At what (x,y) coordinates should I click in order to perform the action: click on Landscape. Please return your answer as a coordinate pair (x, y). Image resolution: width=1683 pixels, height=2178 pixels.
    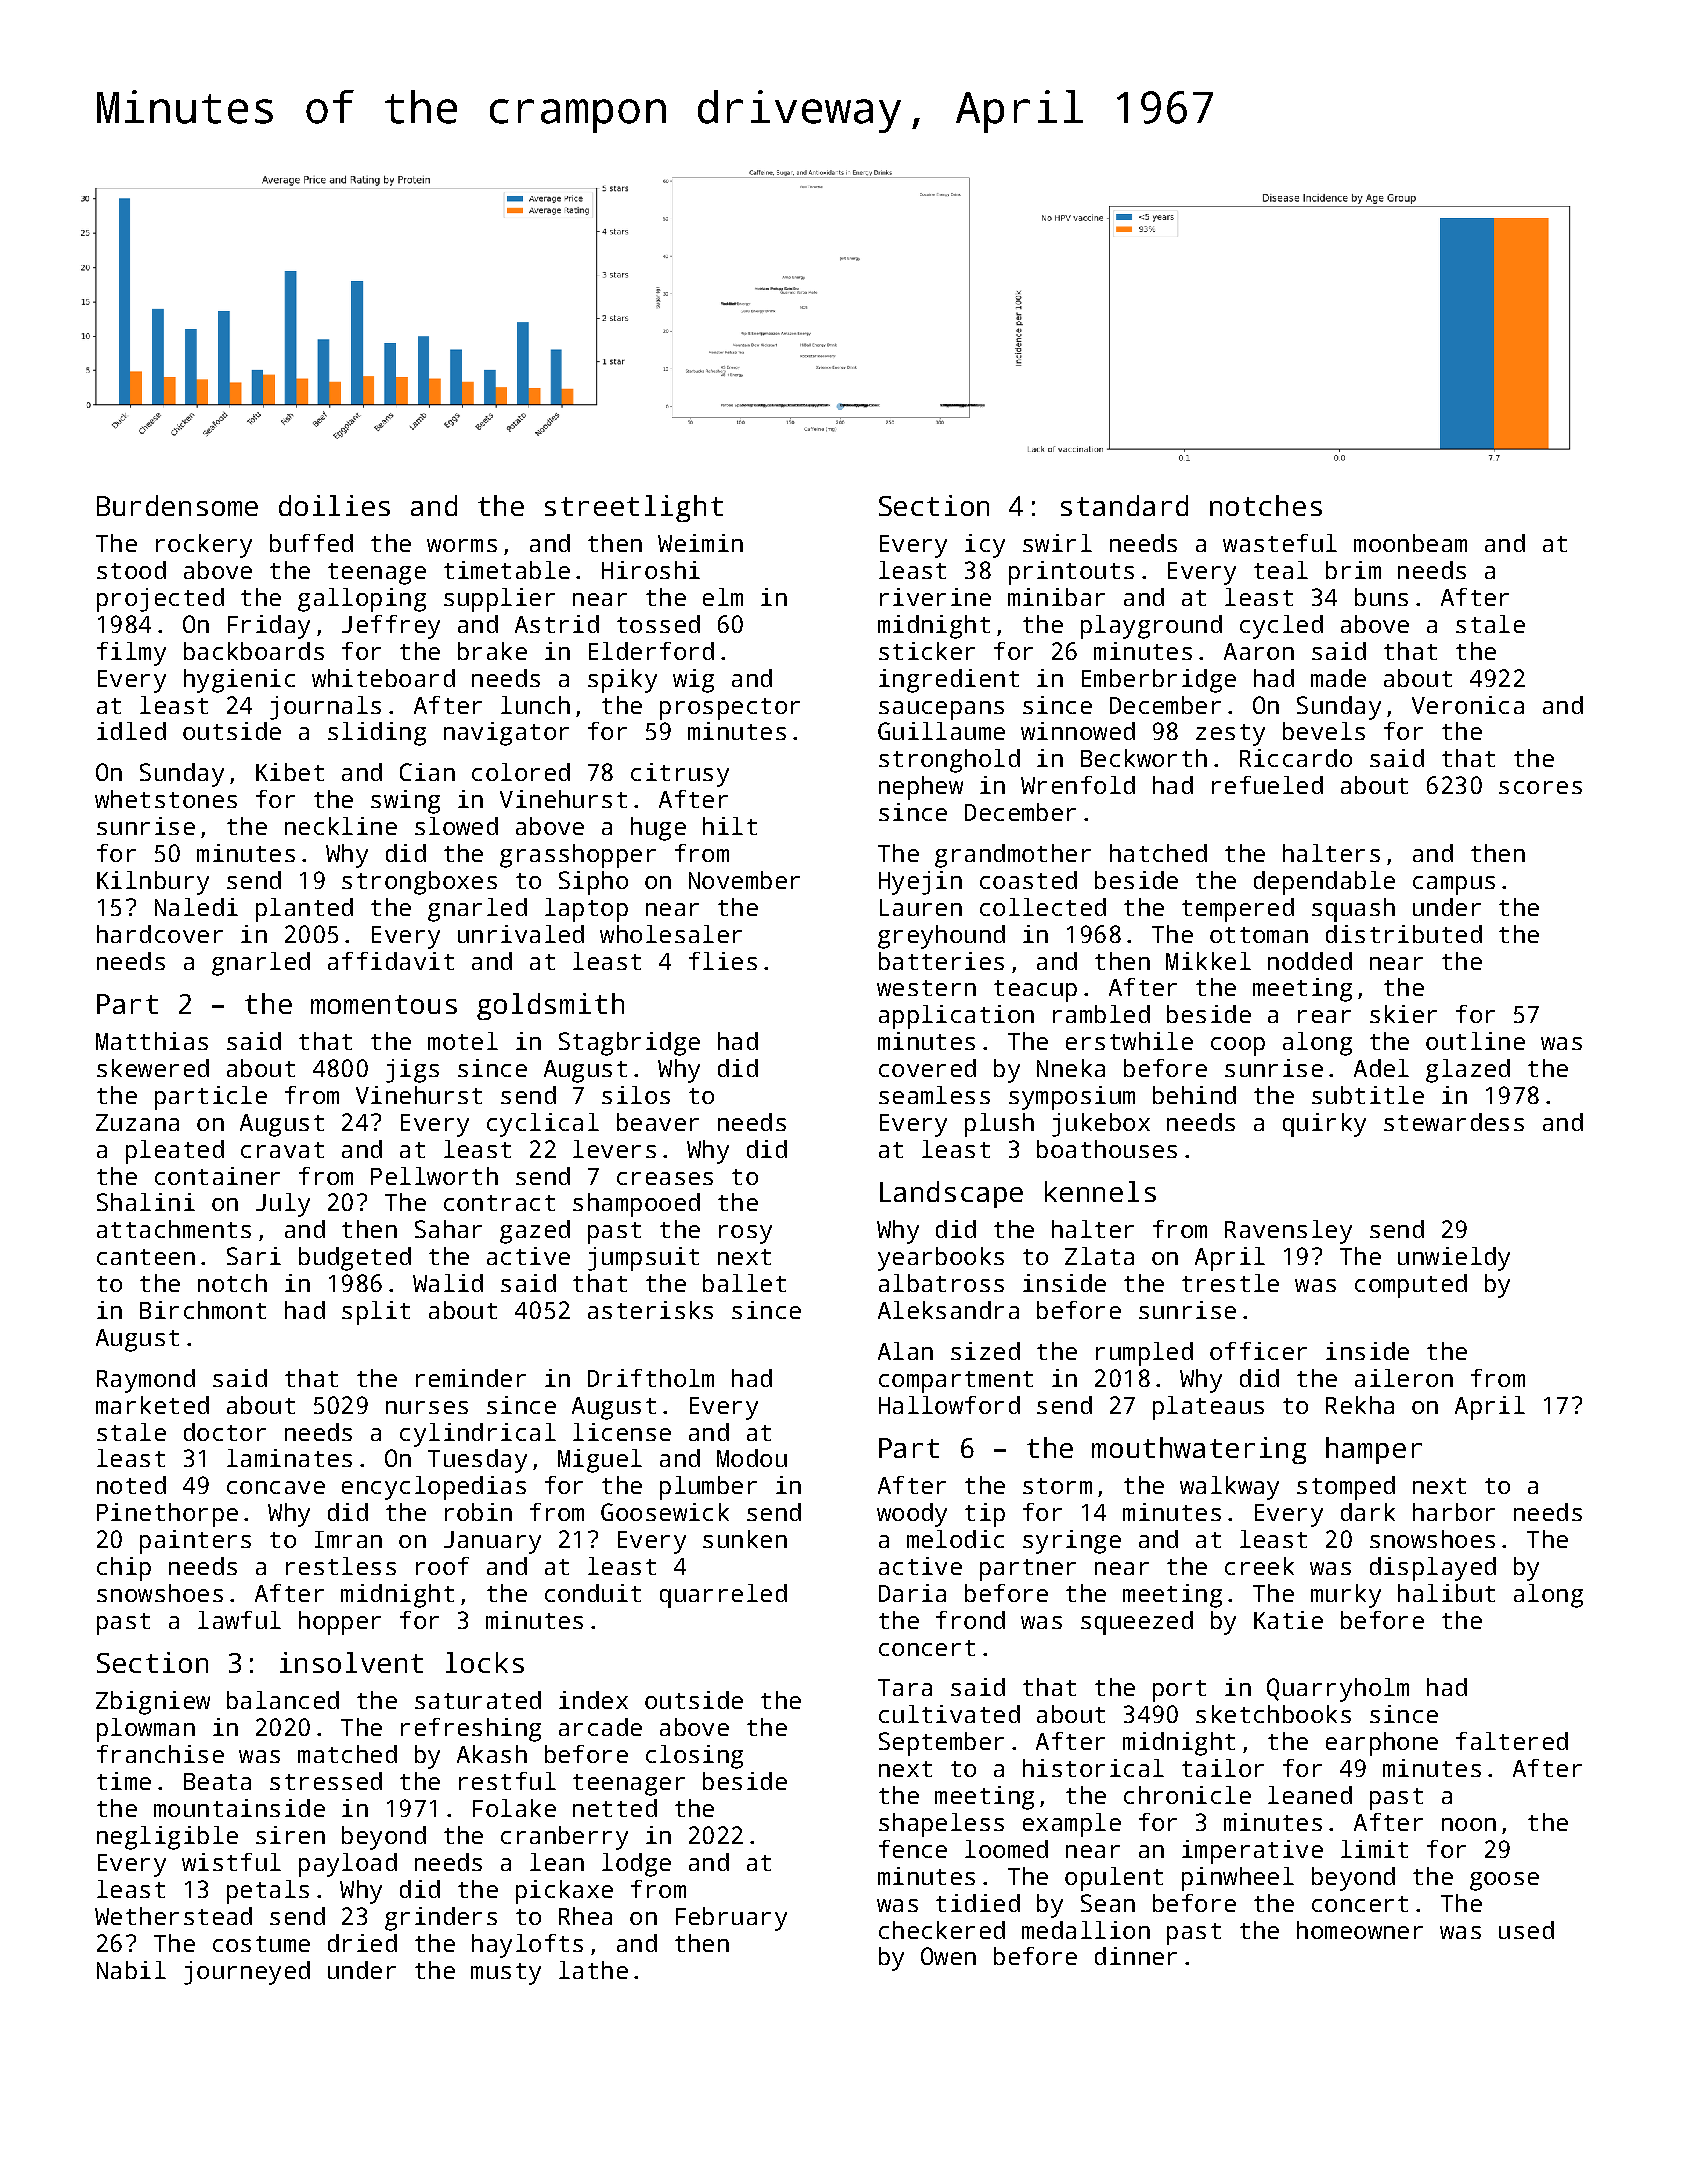
    Looking at the image, I should click on (951, 1194).
